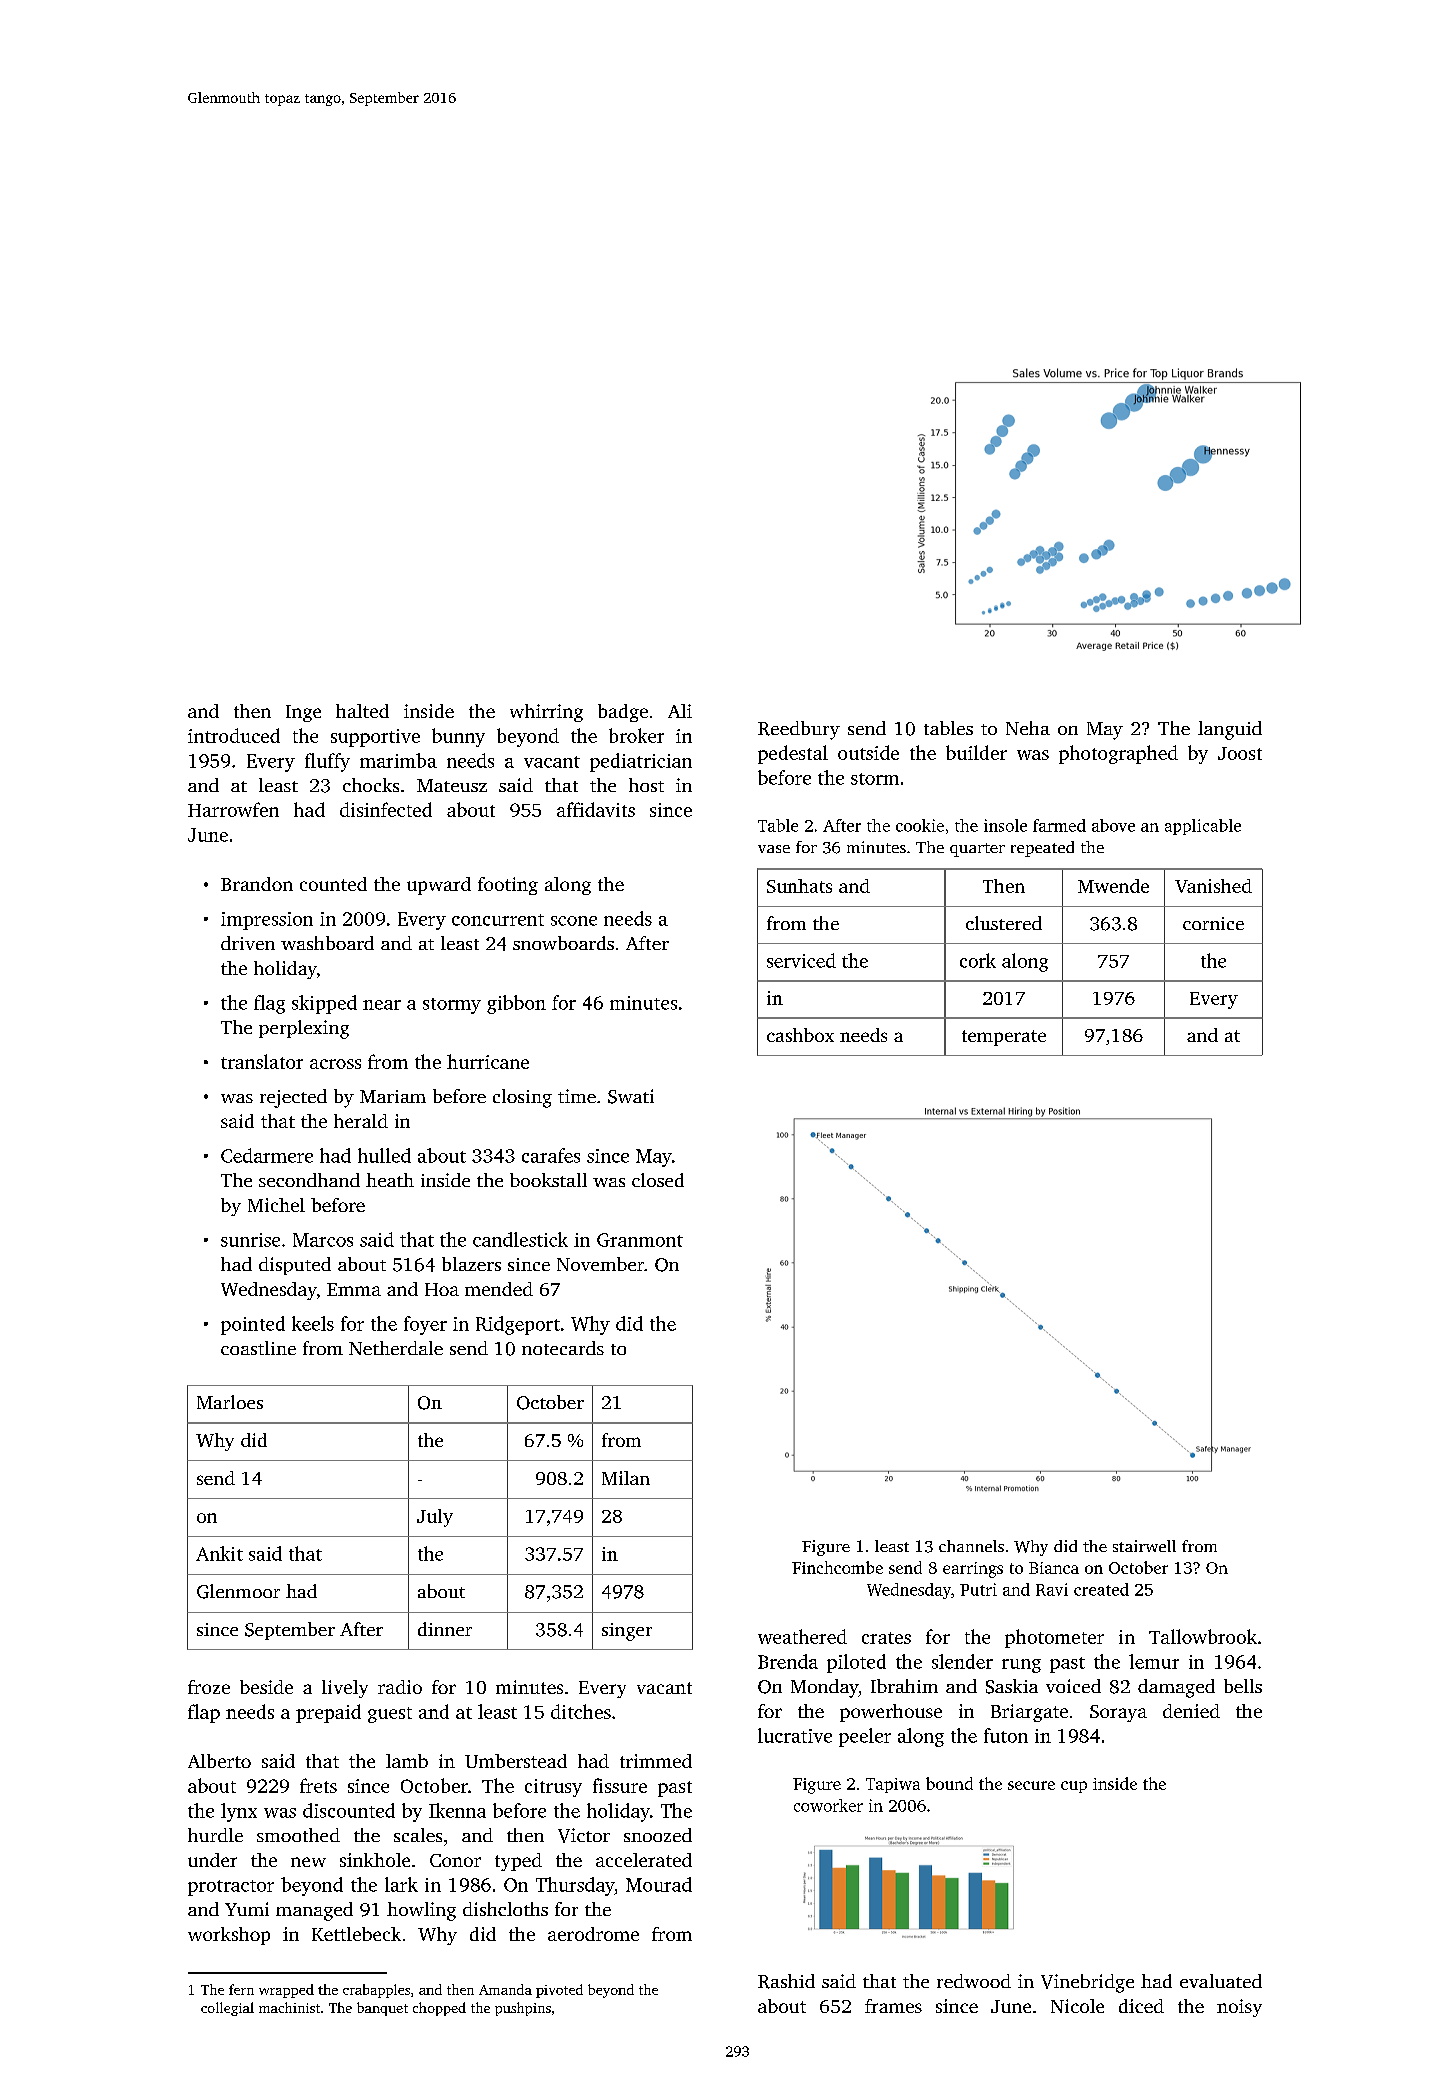 The image size is (1450, 2100). I want to click on badge, so click(623, 713).
